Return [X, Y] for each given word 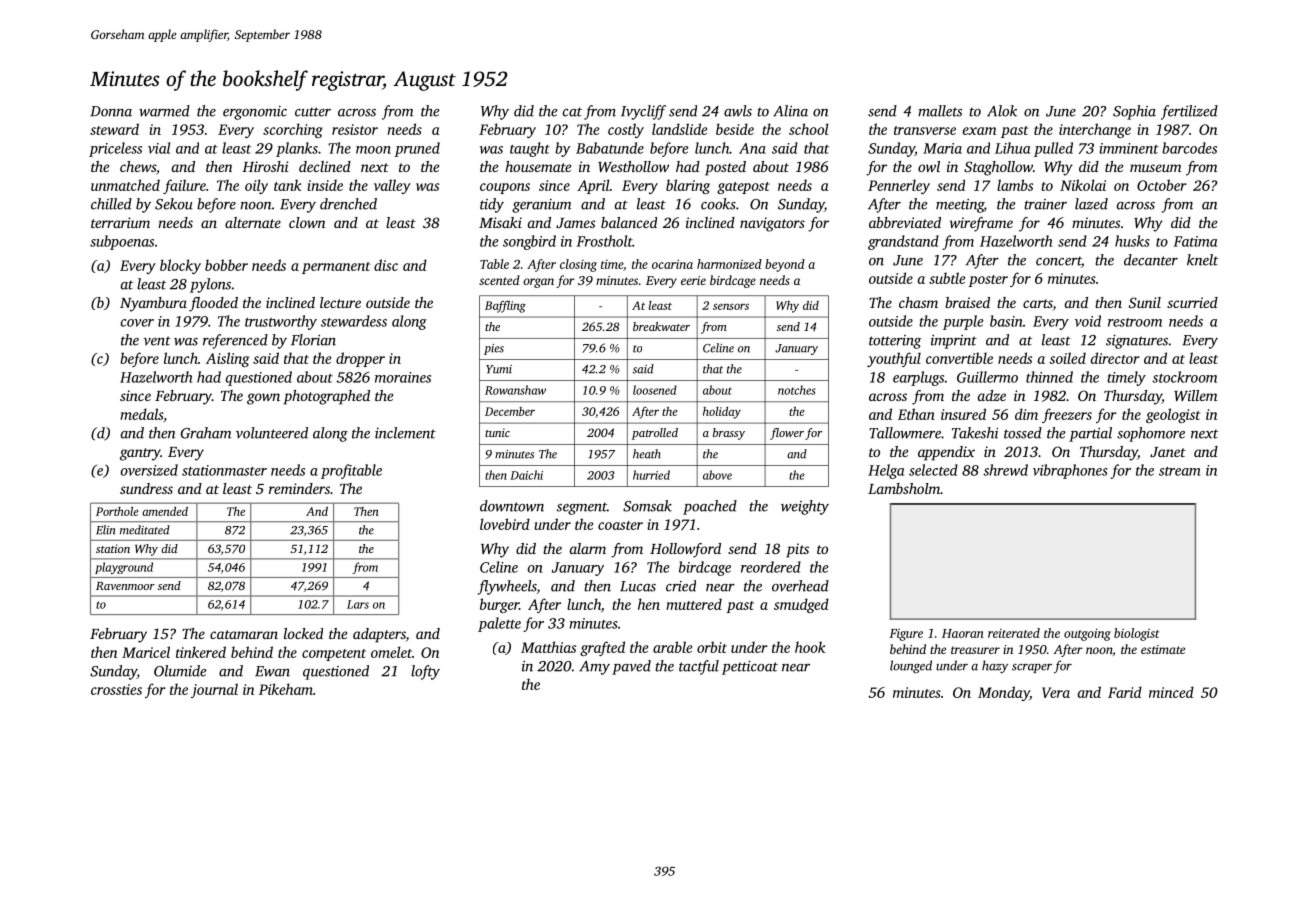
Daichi [526, 475]
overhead [800, 586]
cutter [313, 112]
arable [672, 647]
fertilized [1189, 112]
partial [1090, 434]
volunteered [272, 433]
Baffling [505, 307]
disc [386, 265]
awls [738, 111]
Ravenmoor [125, 586]
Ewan [272, 671]
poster [988, 281]
